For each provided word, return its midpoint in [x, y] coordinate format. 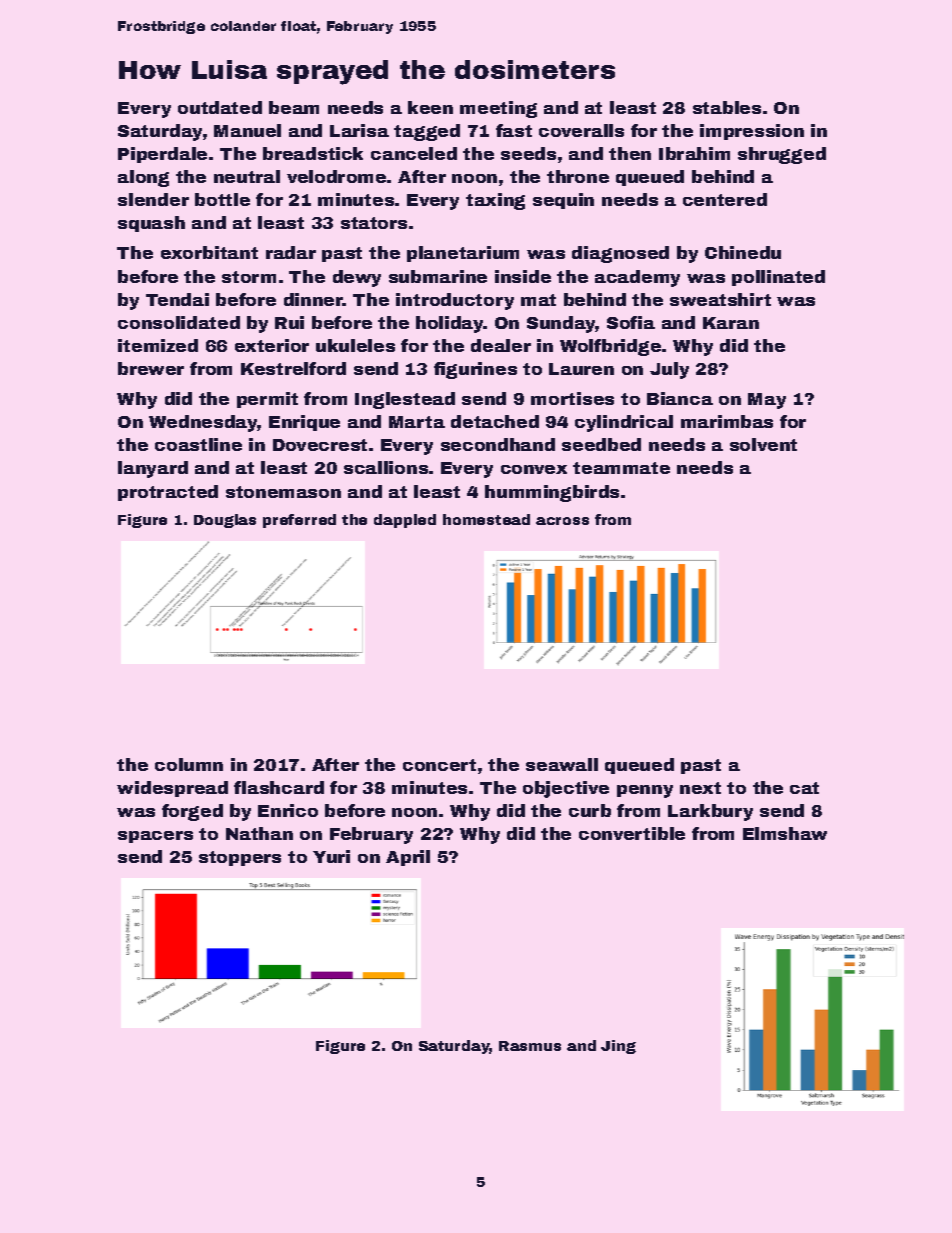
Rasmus [530, 1046]
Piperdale [162, 155]
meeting [498, 109]
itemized [158, 345]
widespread [172, 789]
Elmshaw [785, 833]
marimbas [727, 421]
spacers [155, 837]
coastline [198, 444]
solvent [763, 444]
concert [439, 765]
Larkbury [710, 812]
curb [590, 810]
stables [727, 107]
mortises [572, 398]
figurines [475, 370]
